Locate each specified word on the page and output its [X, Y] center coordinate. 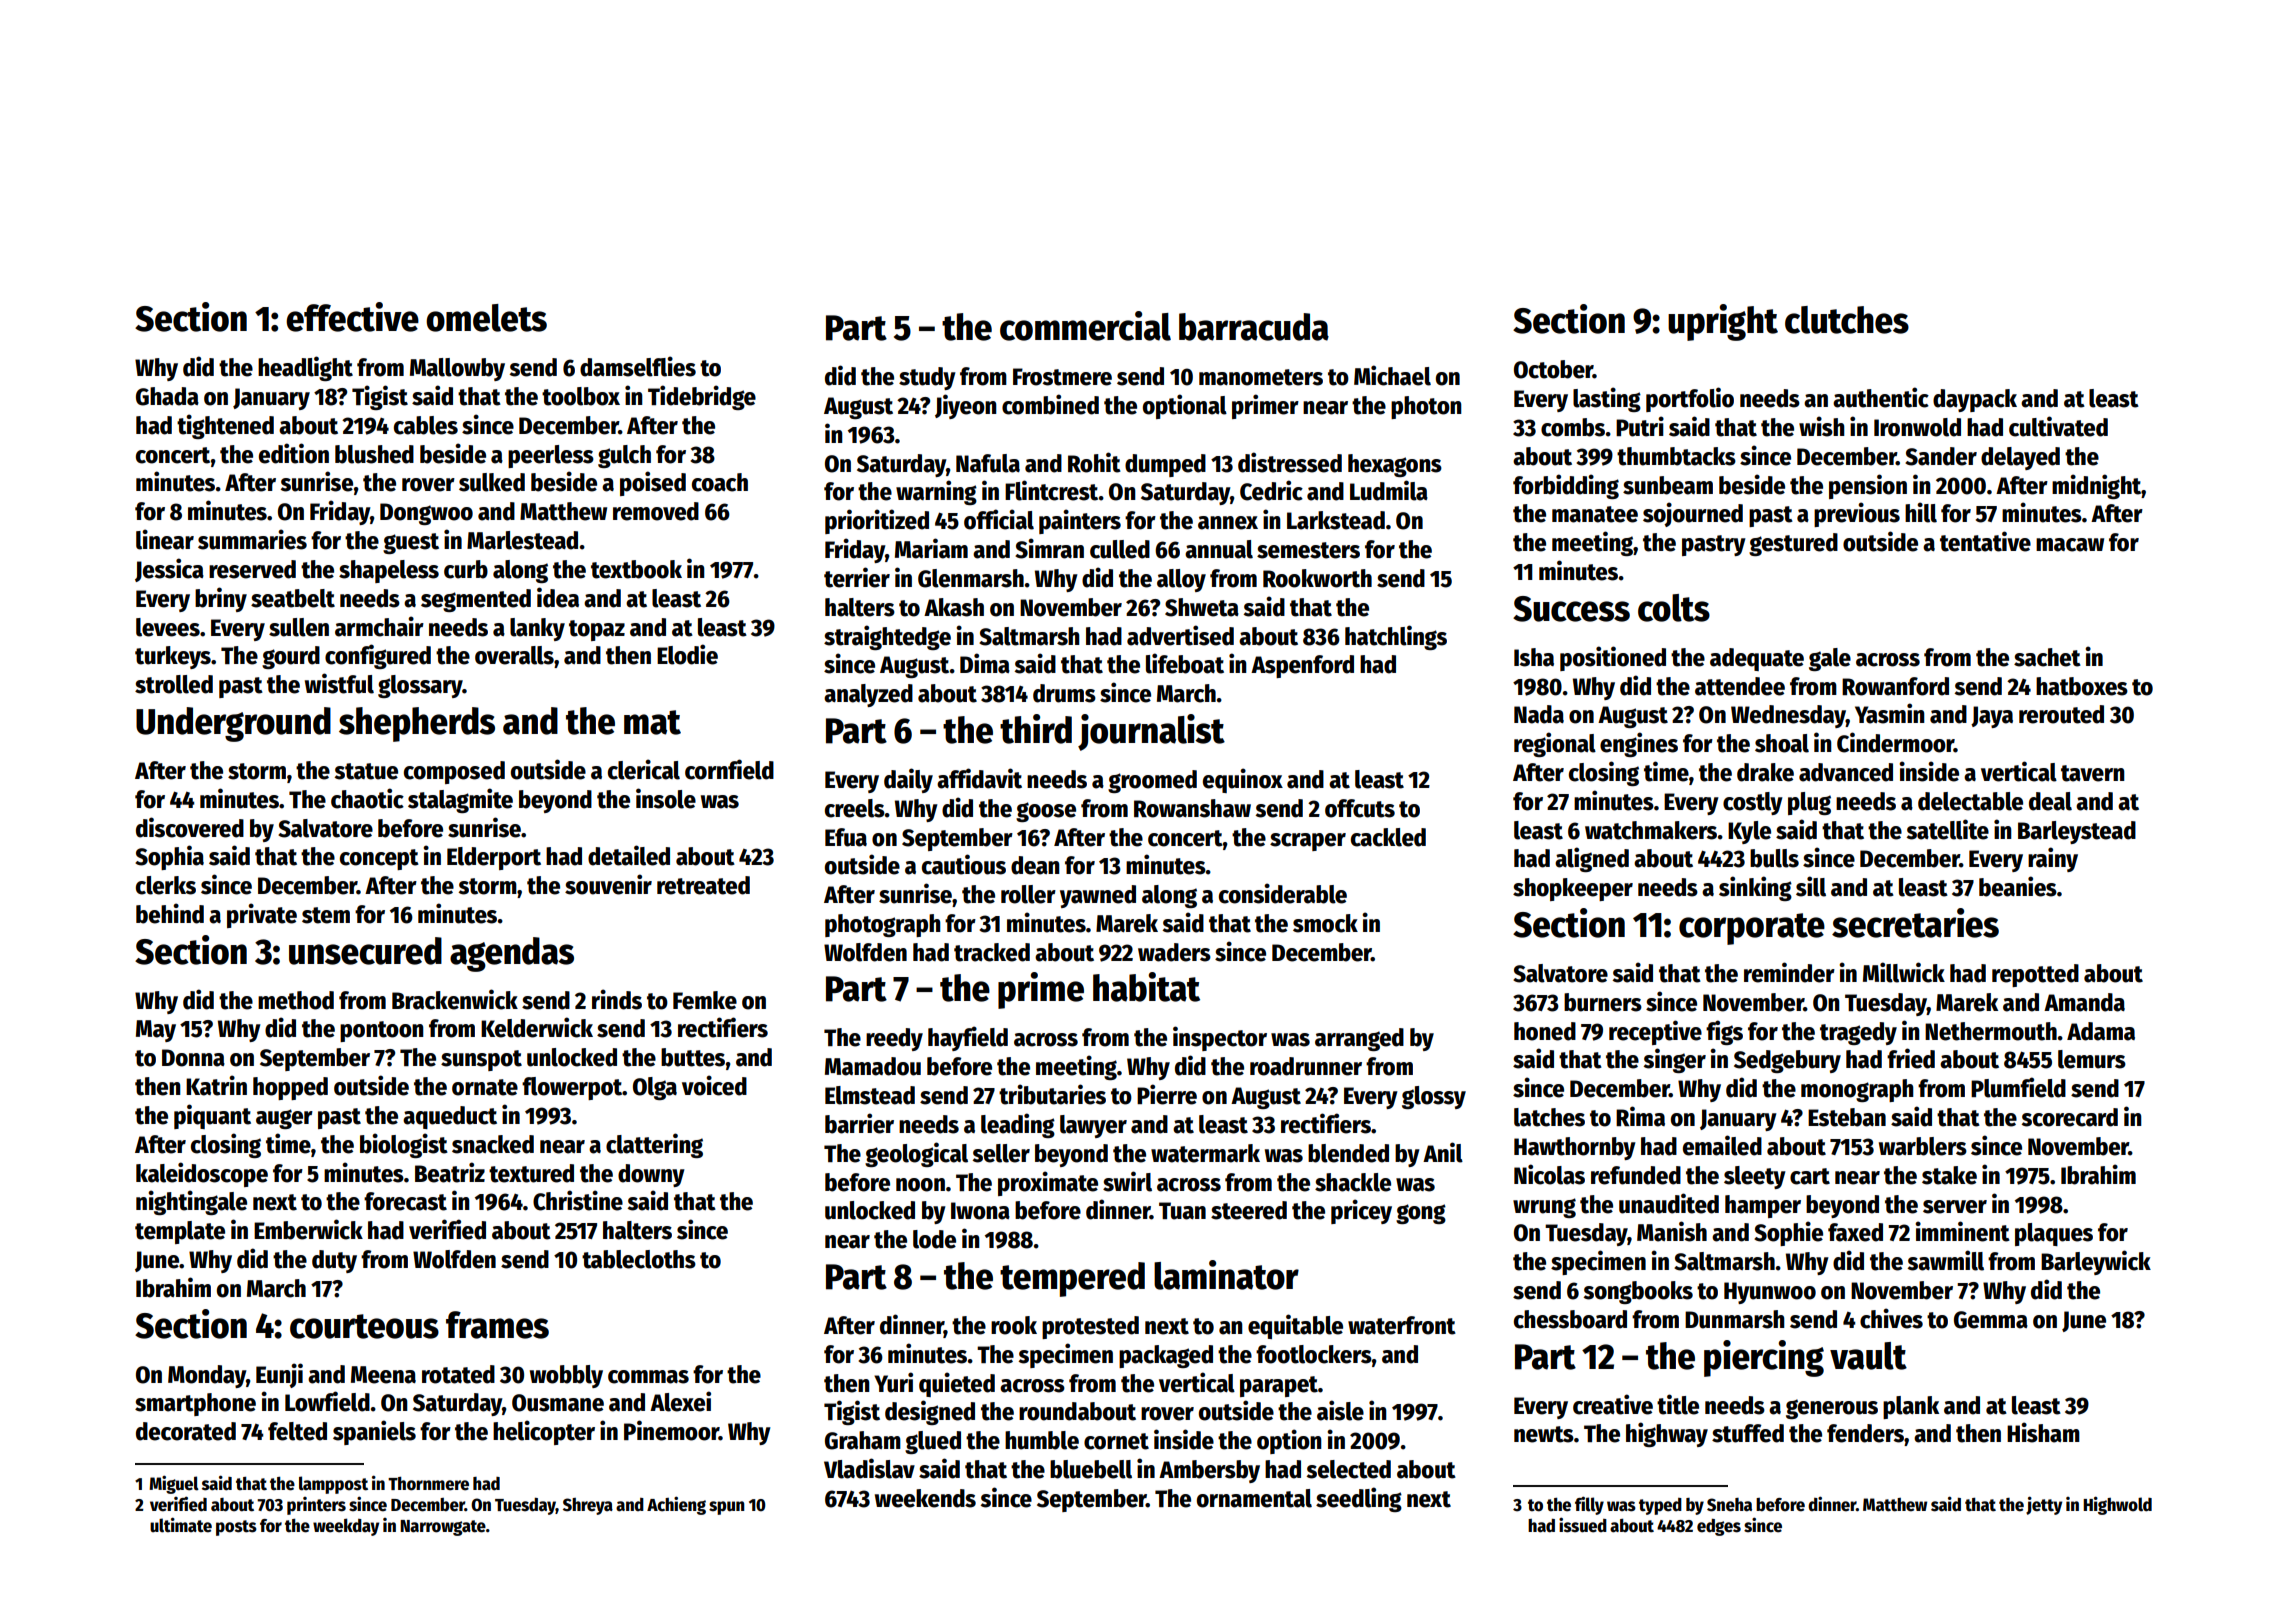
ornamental [1254, 1498]
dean [1035, 865]
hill [1921, 512]
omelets [486, 318]
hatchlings [1396, 637]
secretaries [1915, 923]
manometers [1261, 377]
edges [1719, 1527]
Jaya [1992, 717]
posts [236, 1528]
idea [558, 597]
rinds [617, 999]
